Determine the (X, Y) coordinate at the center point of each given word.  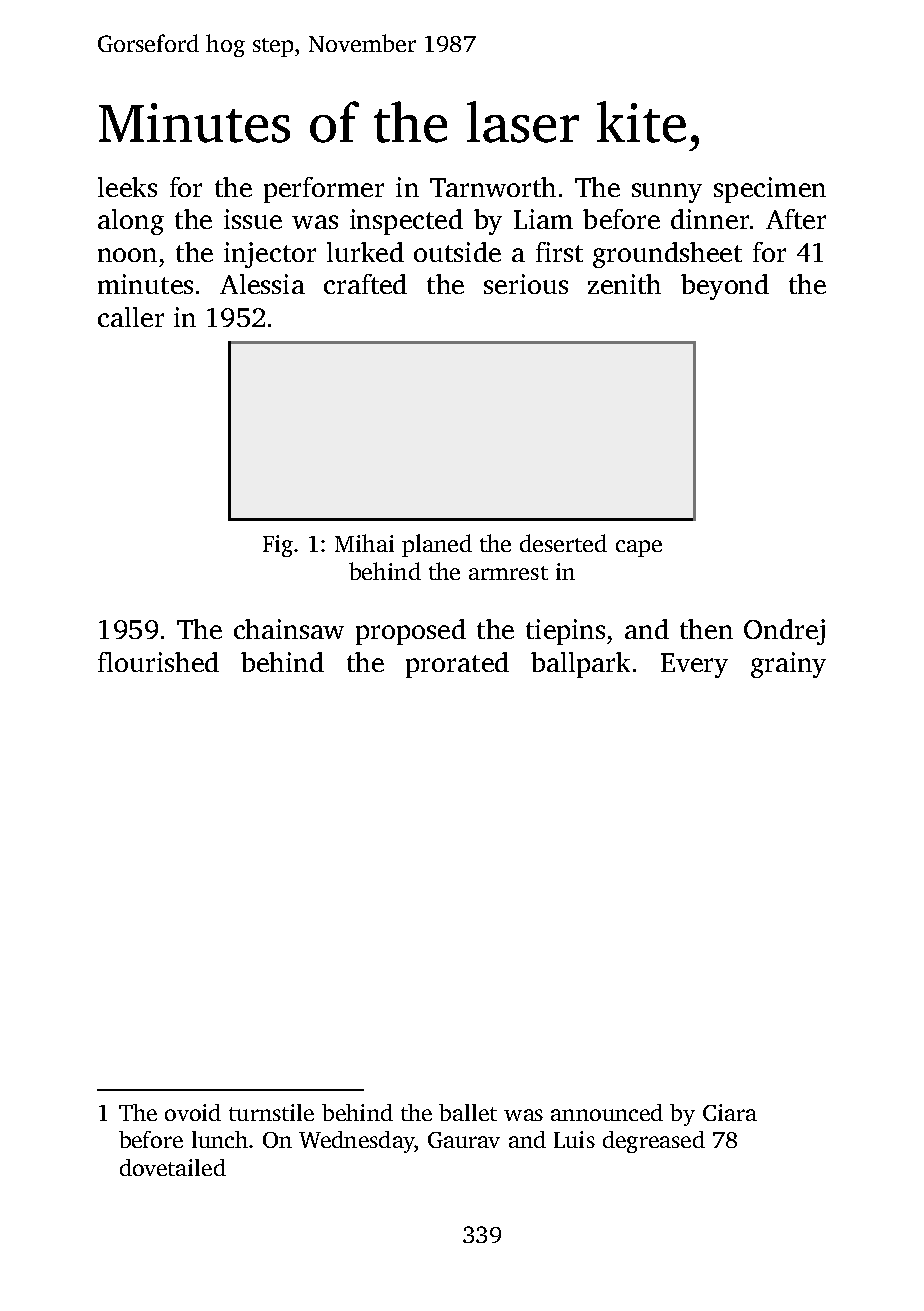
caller (131, 317)
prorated (457, 665)
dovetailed (173, 1167)
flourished (158, 662)
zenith (624, 284)
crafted (365, 284)
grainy (788, 665)
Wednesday (357, 1142)
